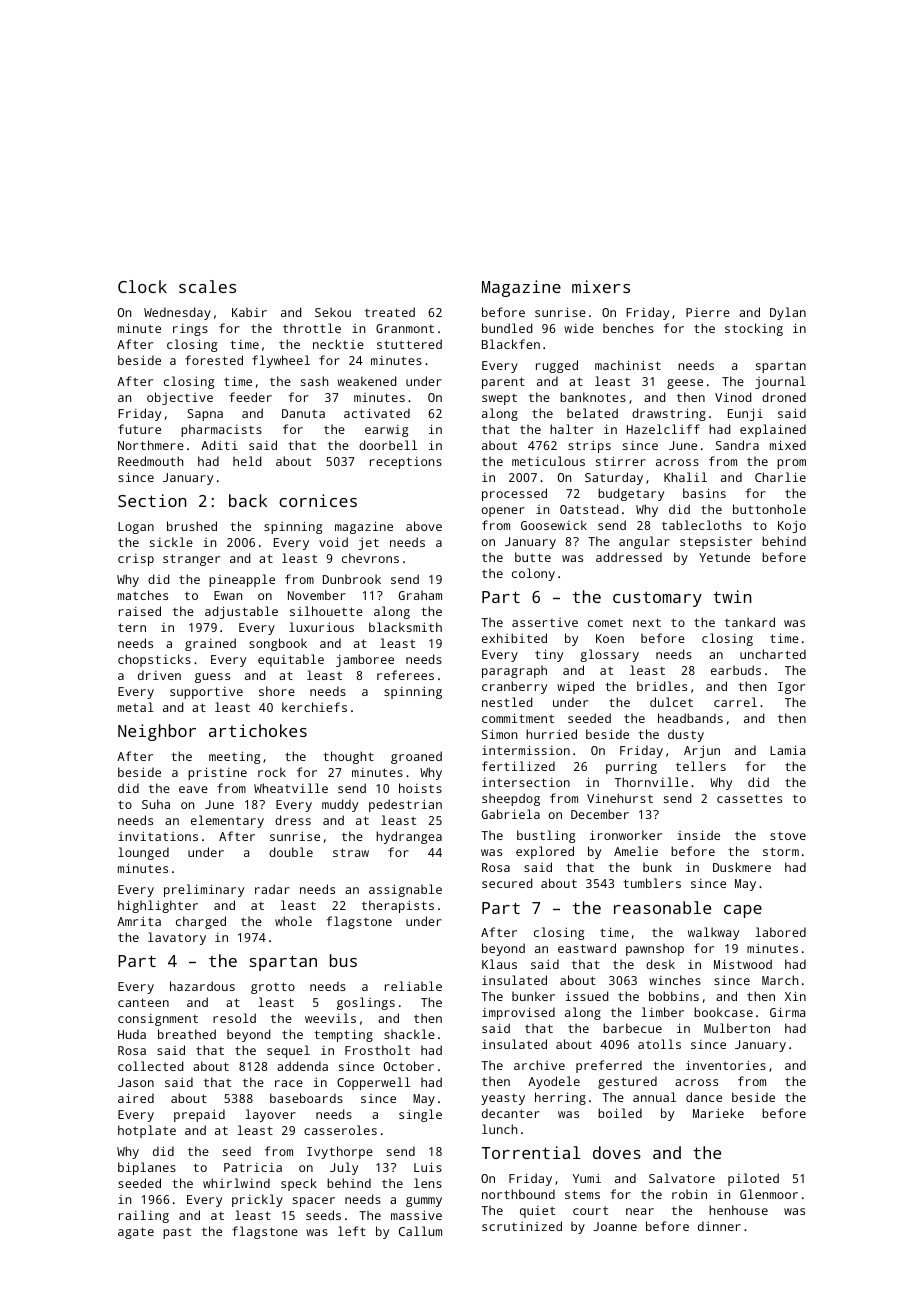  Describe the element at coordinates (737, 1028) in the screenshot. I see `Mulberton` at that location.
